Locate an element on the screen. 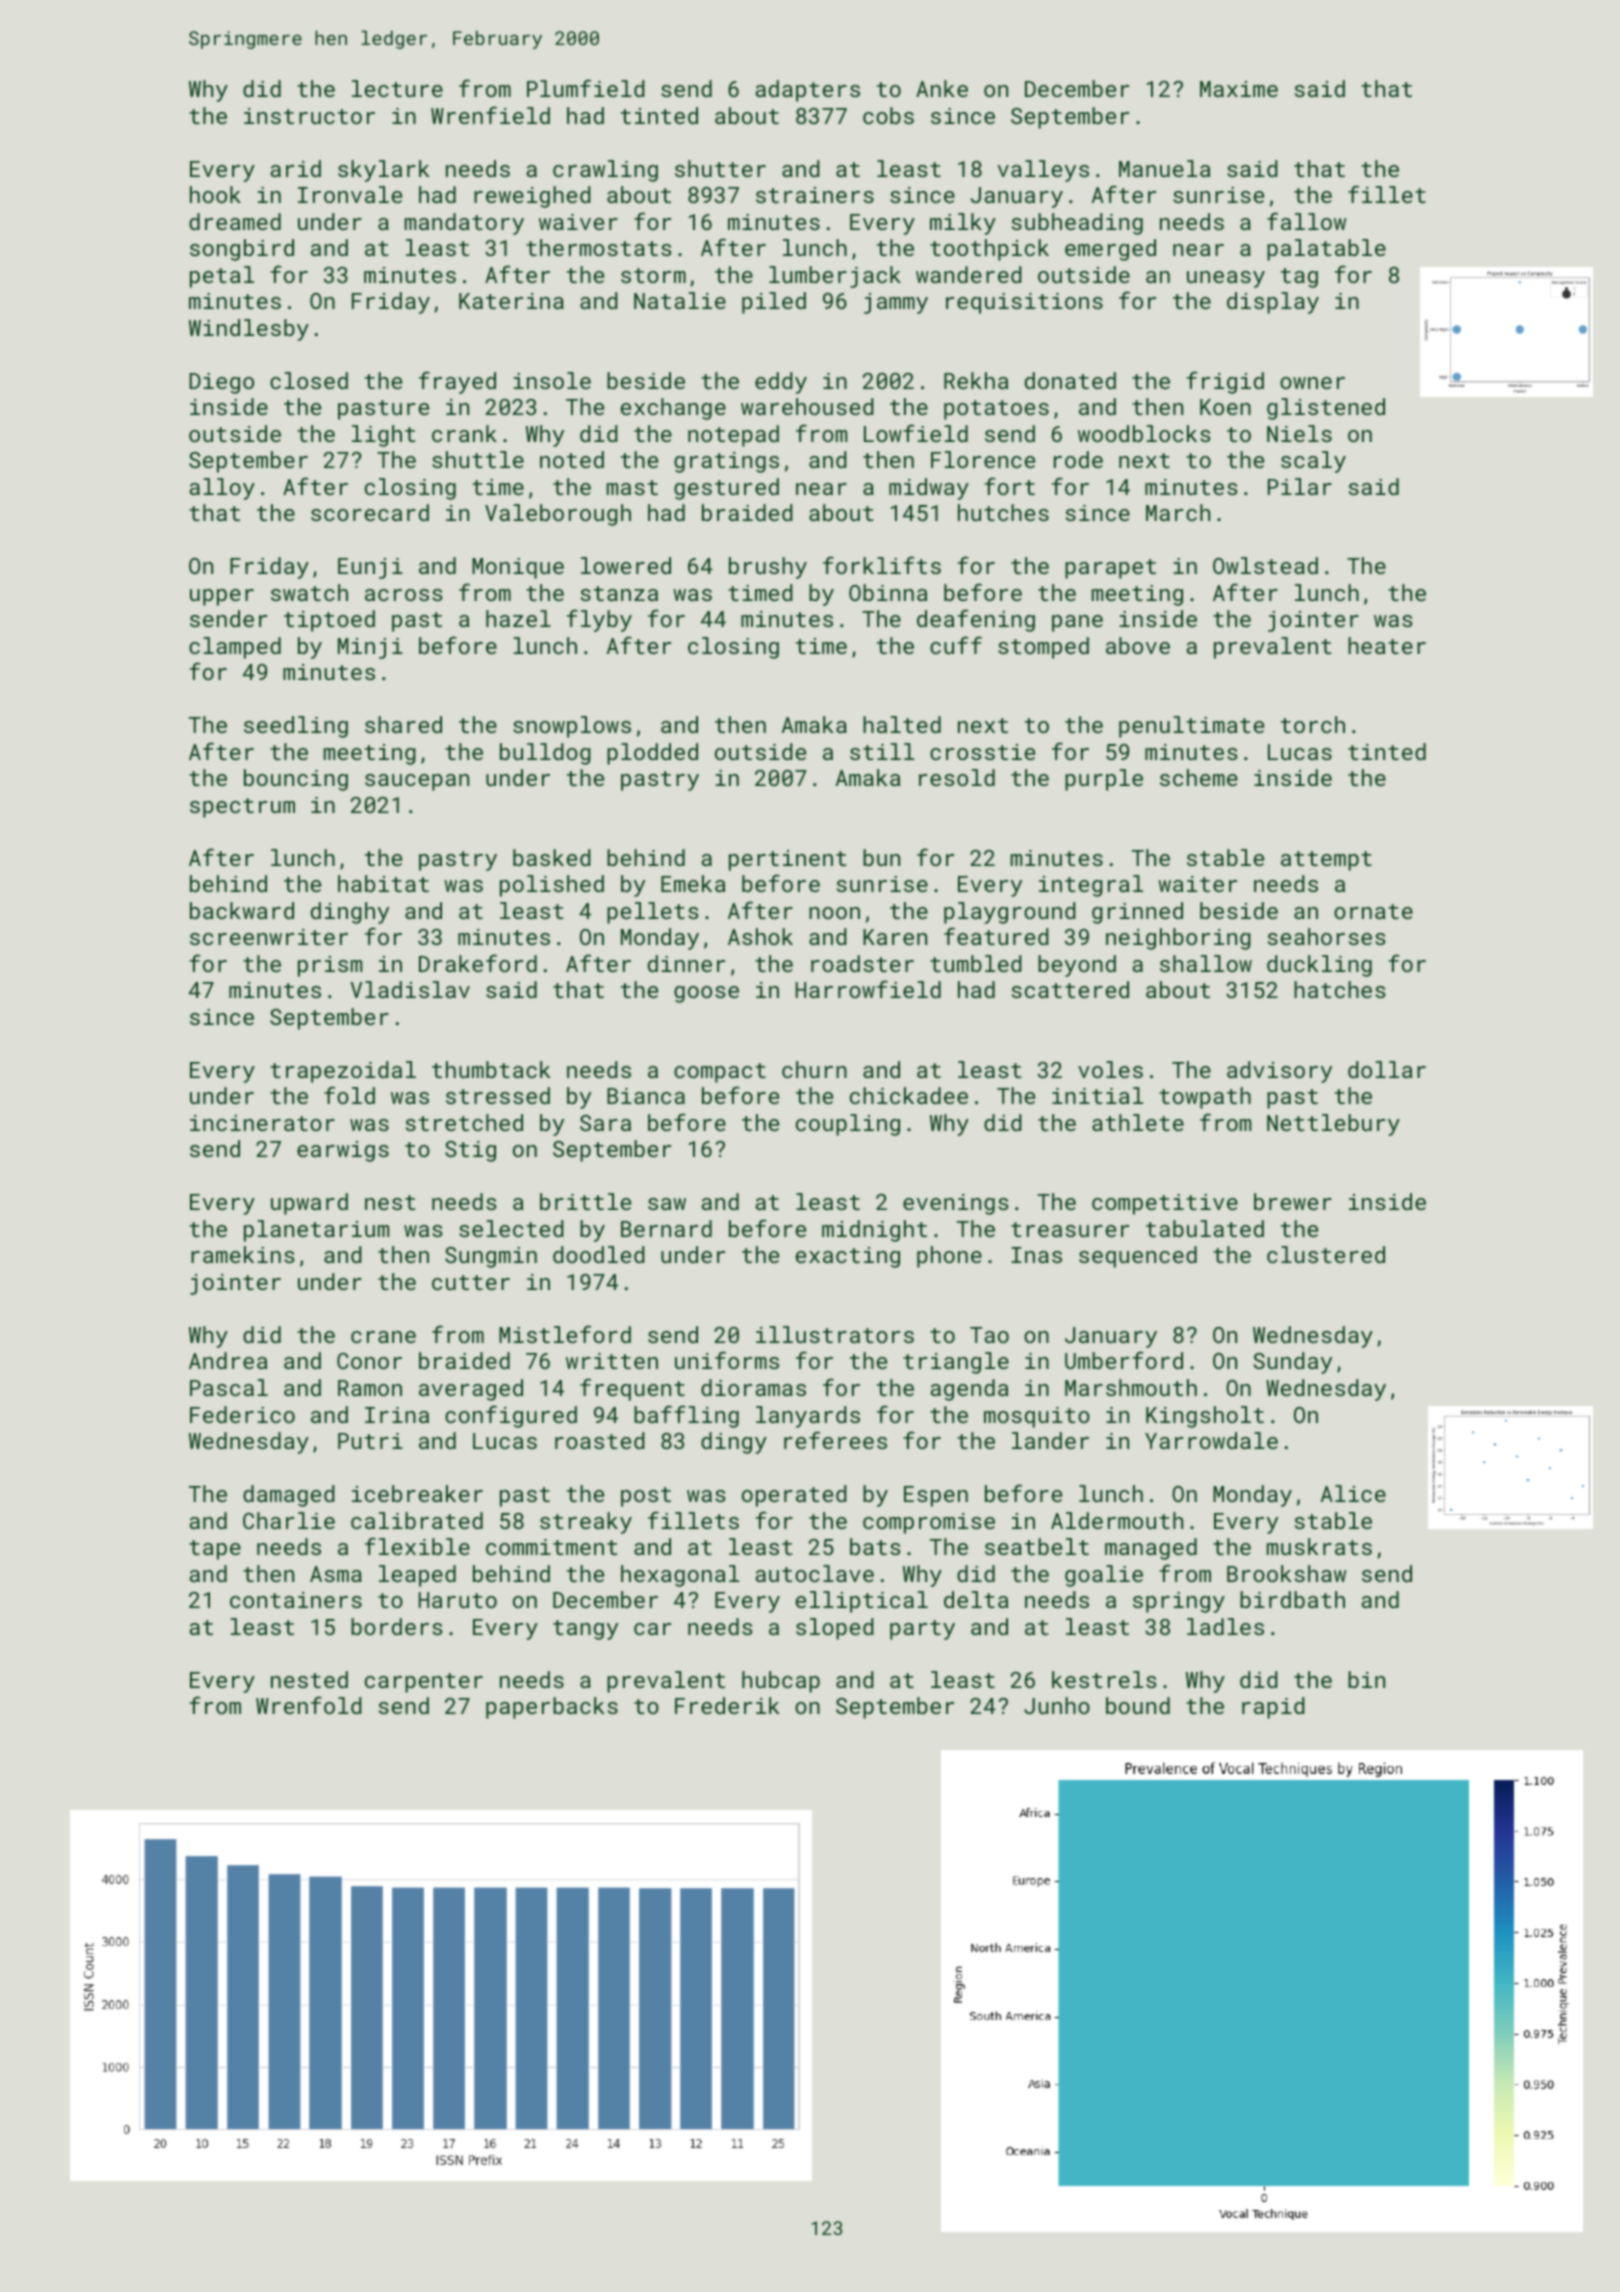 Image resolution: width=1620 pixels, height=2292 pixels. compact is located at coordinates (720, 1073).
